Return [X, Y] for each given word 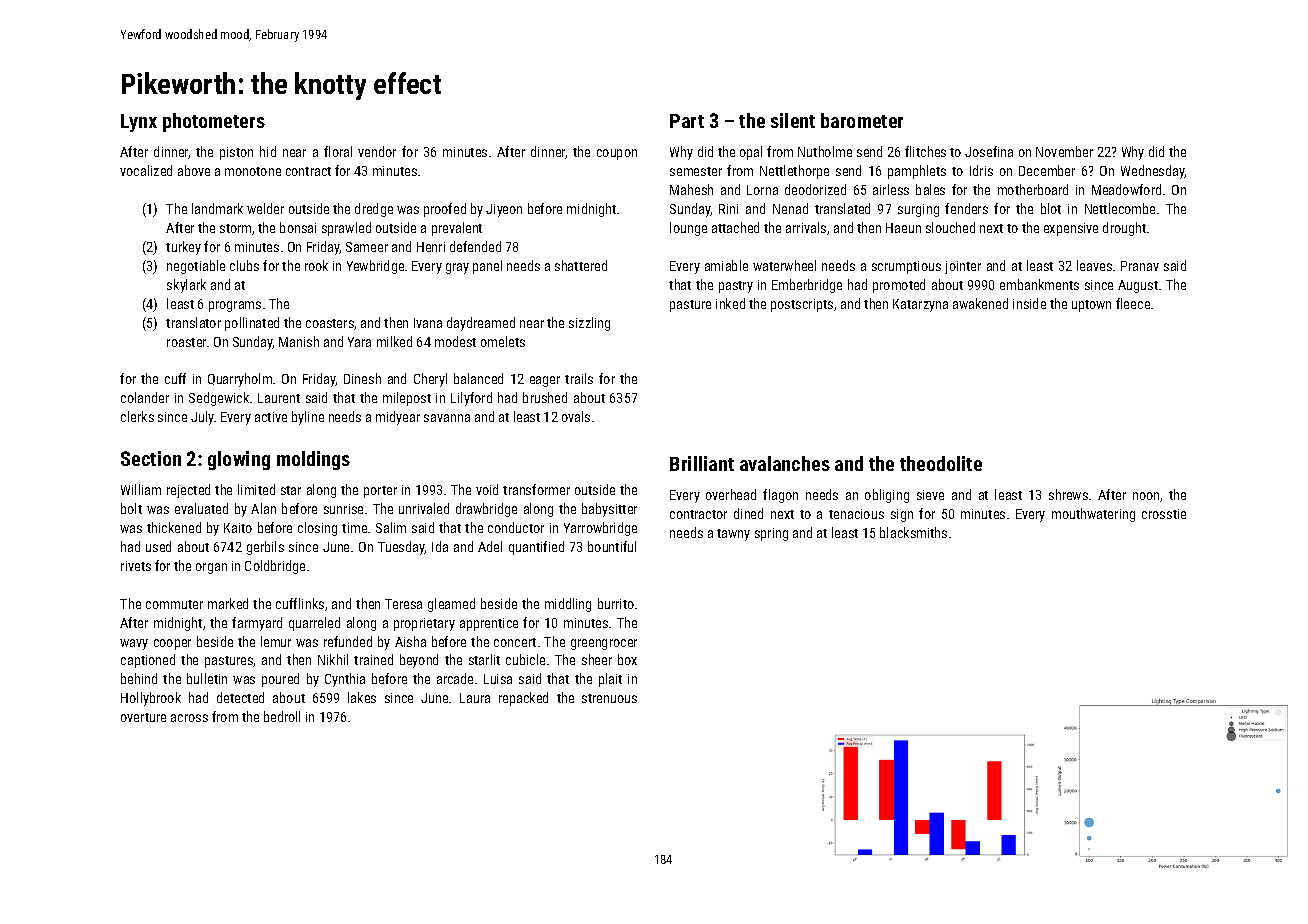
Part [687, 121]
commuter [174, 604]
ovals [576, 416]
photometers [214, 122]
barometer [862, 120]
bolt [131, 508]
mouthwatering [1093, 515]
